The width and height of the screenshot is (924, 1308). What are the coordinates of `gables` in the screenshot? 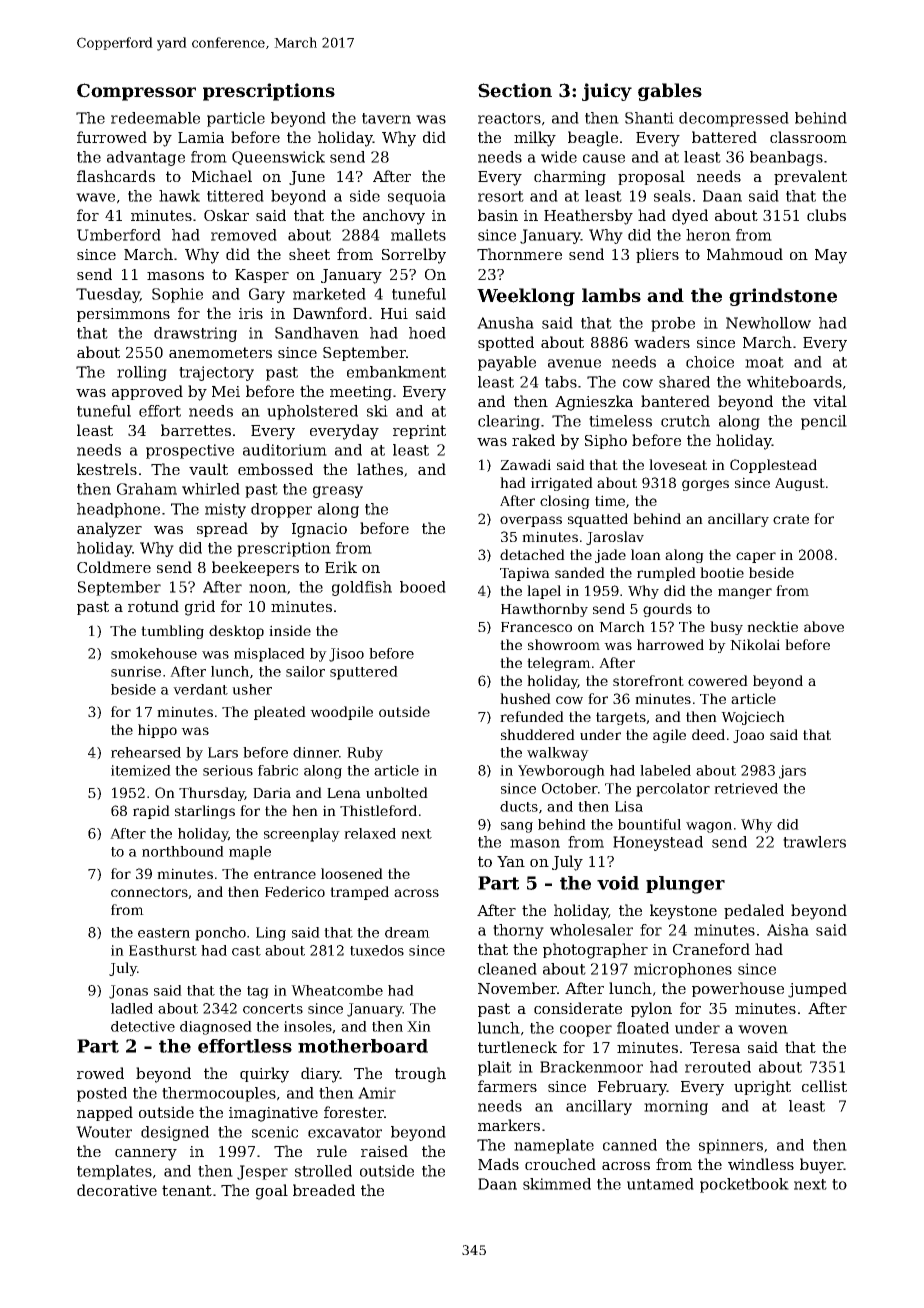 It's located at (670, 92).
